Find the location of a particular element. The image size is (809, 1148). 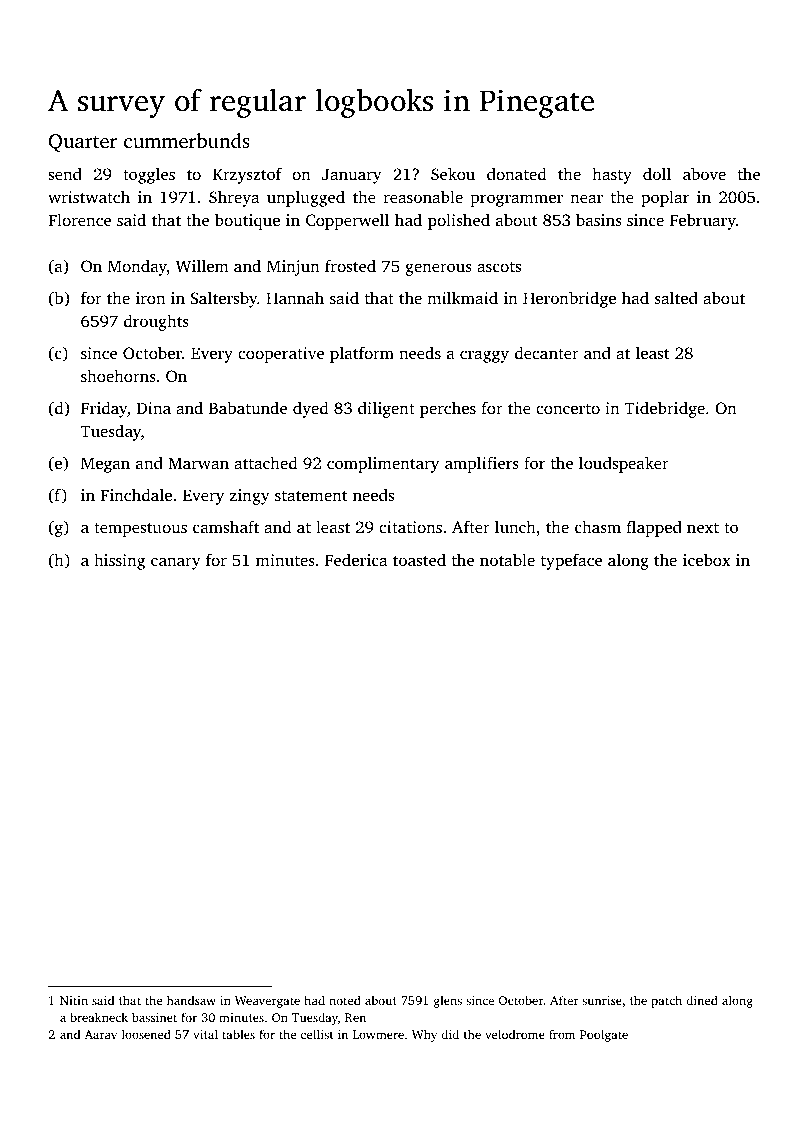

notable is located at coordinates (507, 559).
